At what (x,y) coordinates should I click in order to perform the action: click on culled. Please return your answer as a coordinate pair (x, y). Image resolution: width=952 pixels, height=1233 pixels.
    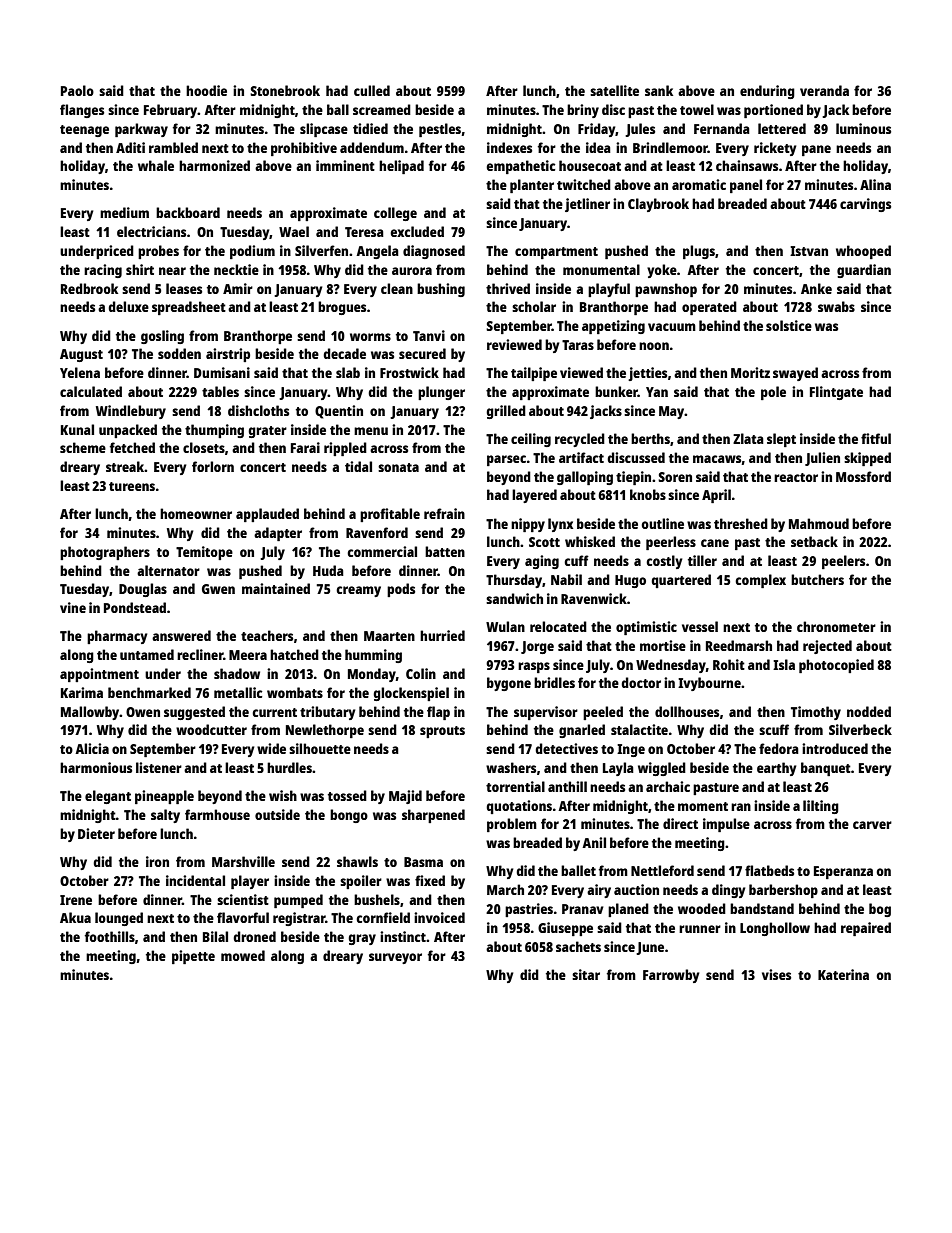
    Looking at the image, I should click on (372, 90).
